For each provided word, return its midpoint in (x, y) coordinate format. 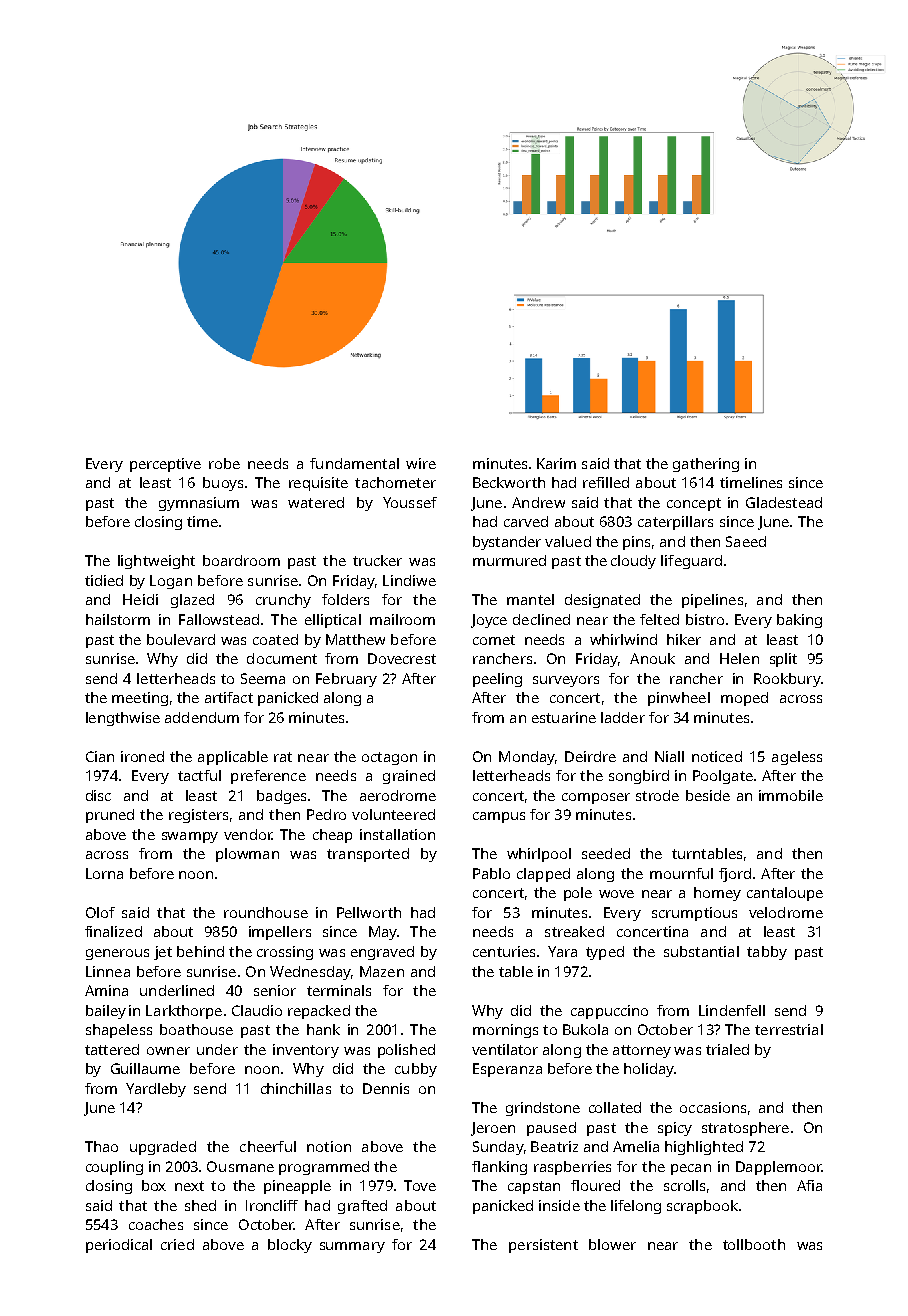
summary (352, 1247)
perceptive (165, 465)
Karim (556, 463)
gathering (706, 465)
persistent (543, 1246)
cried (177, 1244)
